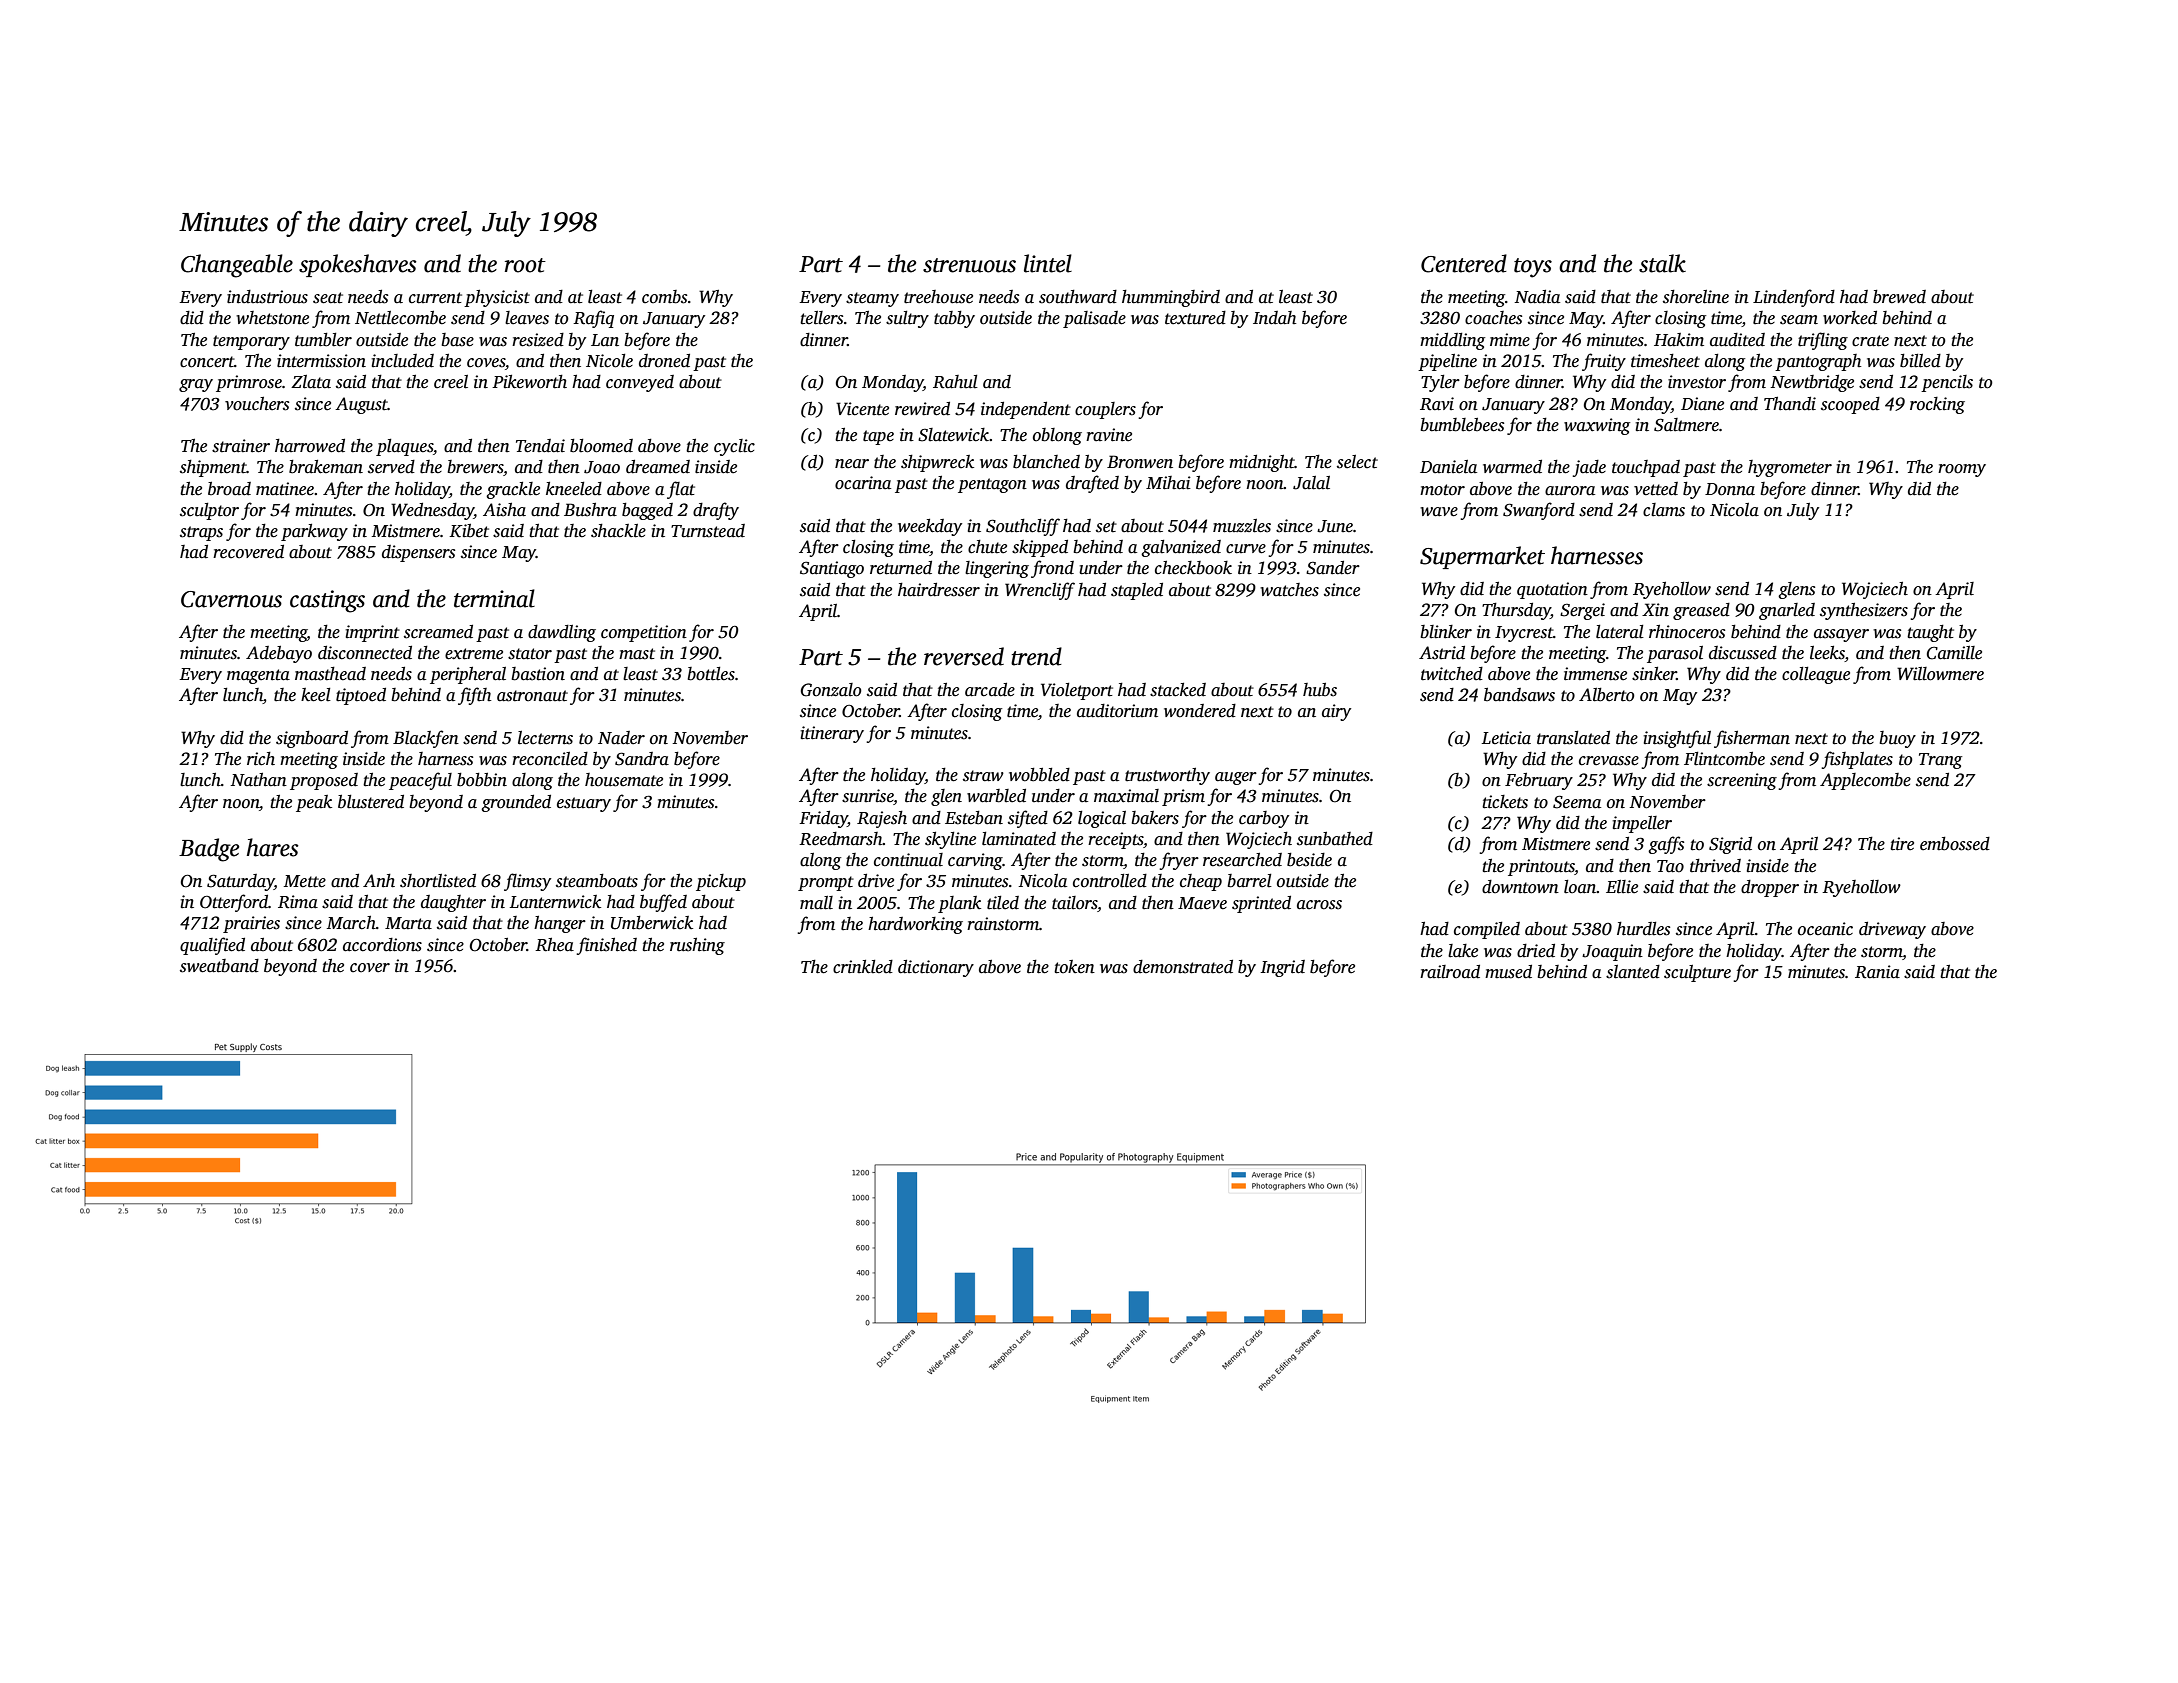 The image size is (2178, 1683). What do you see at coordinates (1200, 711) in the page?
I see `wondered` at bounding box center [1200, 711].
